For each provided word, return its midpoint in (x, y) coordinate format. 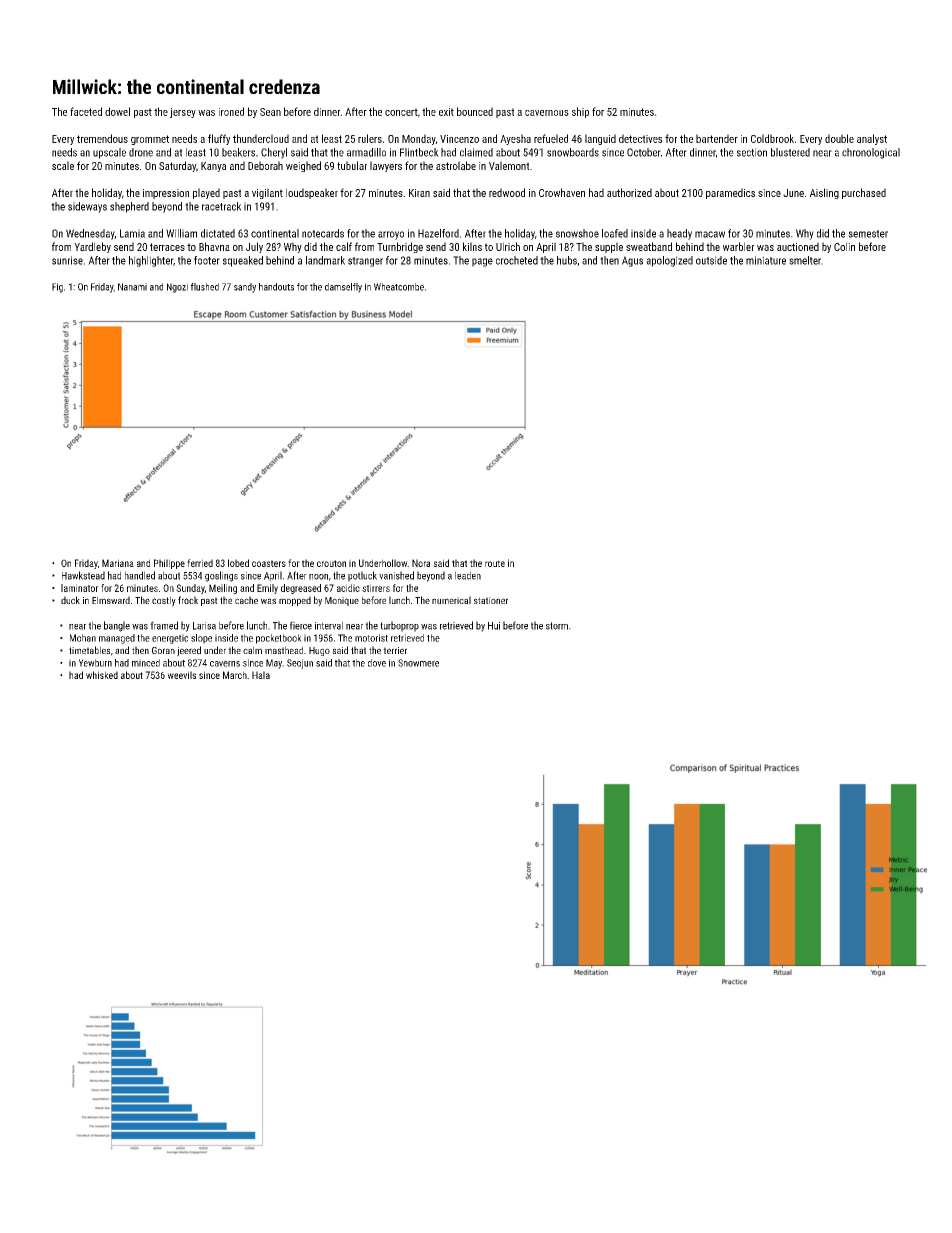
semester (868, 234)
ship (580, 112)
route (495, 563)
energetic (170, 639)
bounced (475, 111)
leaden (468, 575)
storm (557, 626)
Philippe (169, 564)
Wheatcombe (399, 287)
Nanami (132, 287)
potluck (362, 576)
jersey (183, 113)
